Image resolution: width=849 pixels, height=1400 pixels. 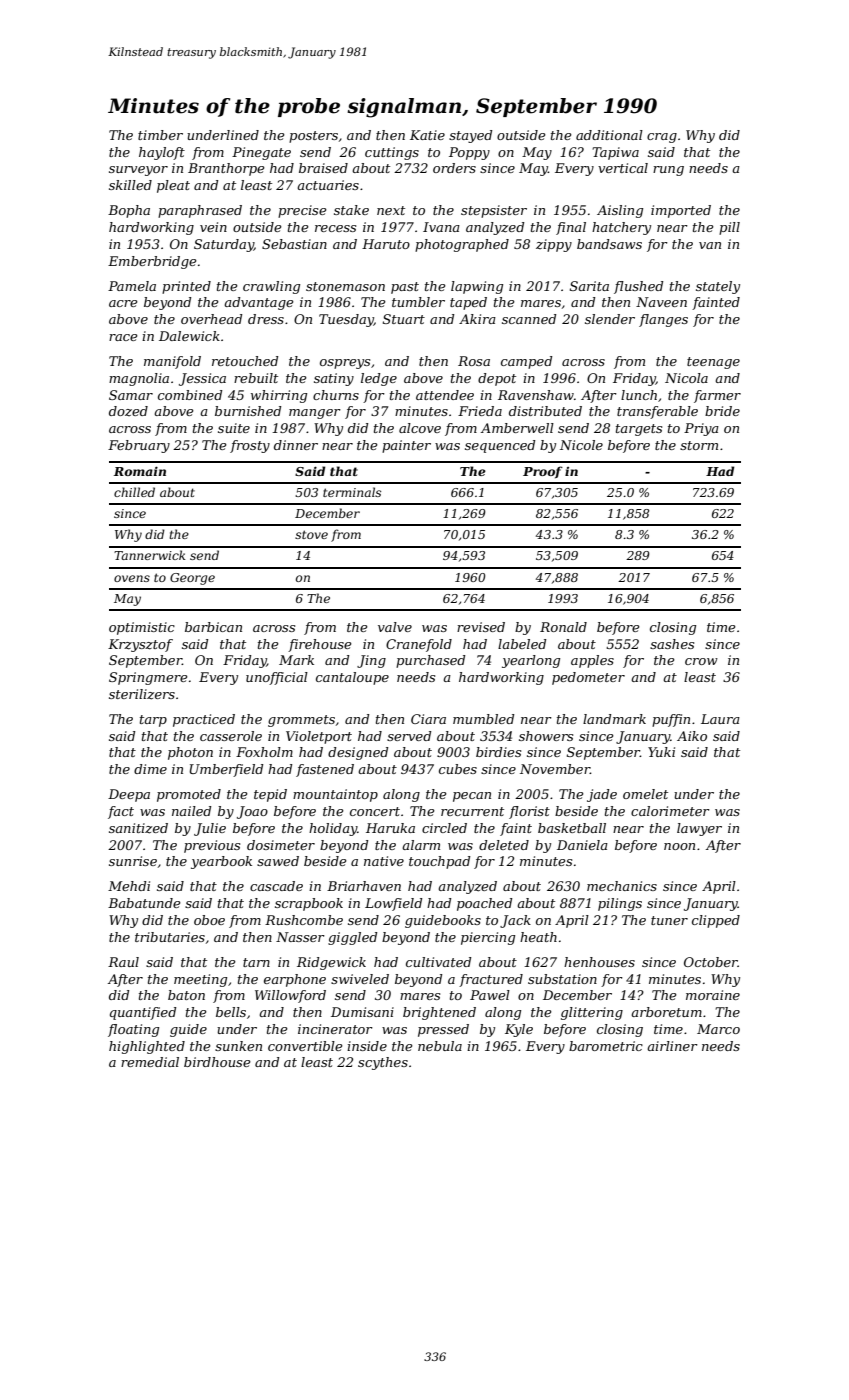 What do you see at coordinates (662, 138) in the image?
I see `crag` at bounding box center [662, 138].
